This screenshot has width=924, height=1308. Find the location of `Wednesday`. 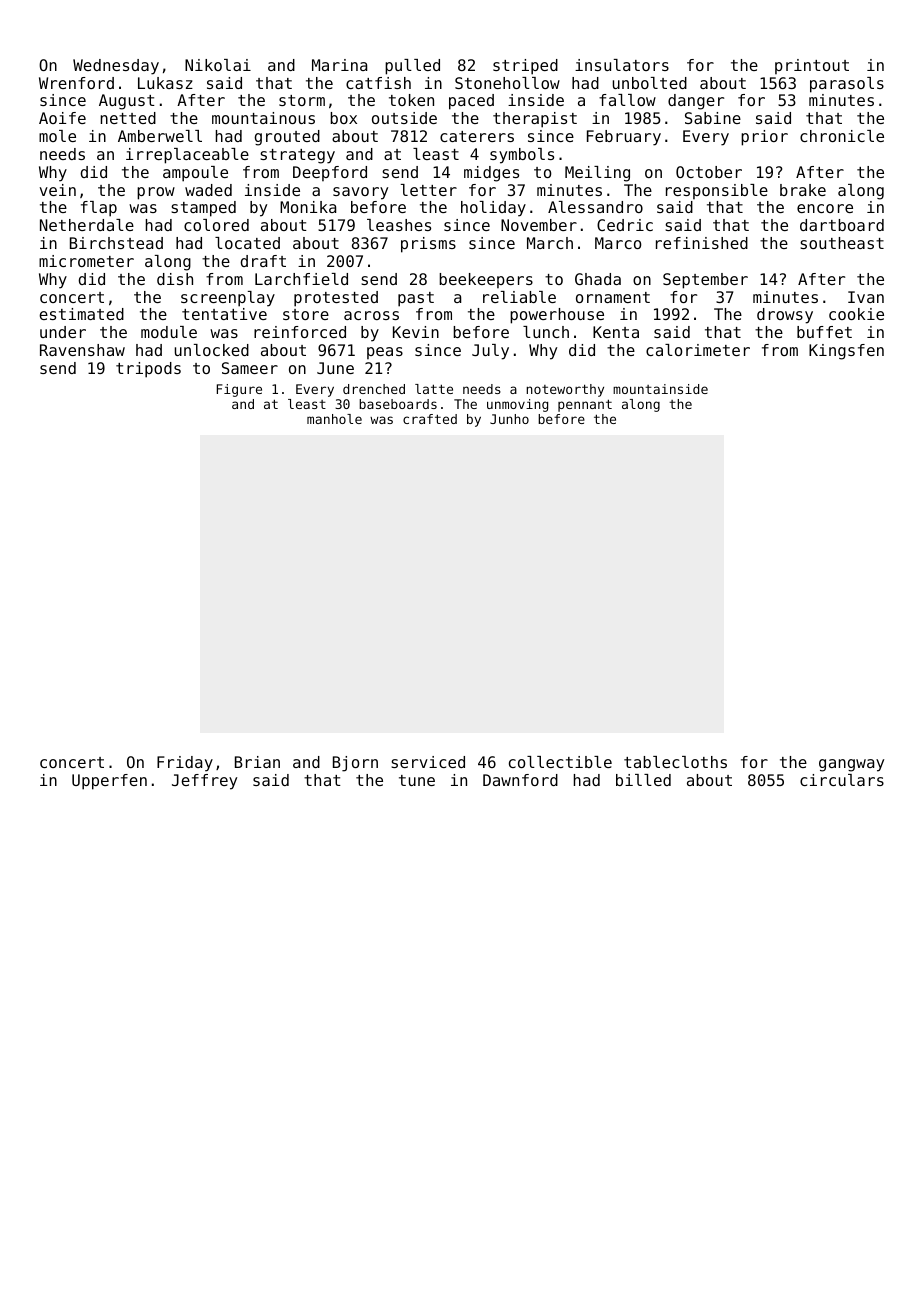

Wednesday is located at coordinates (116, 67).
